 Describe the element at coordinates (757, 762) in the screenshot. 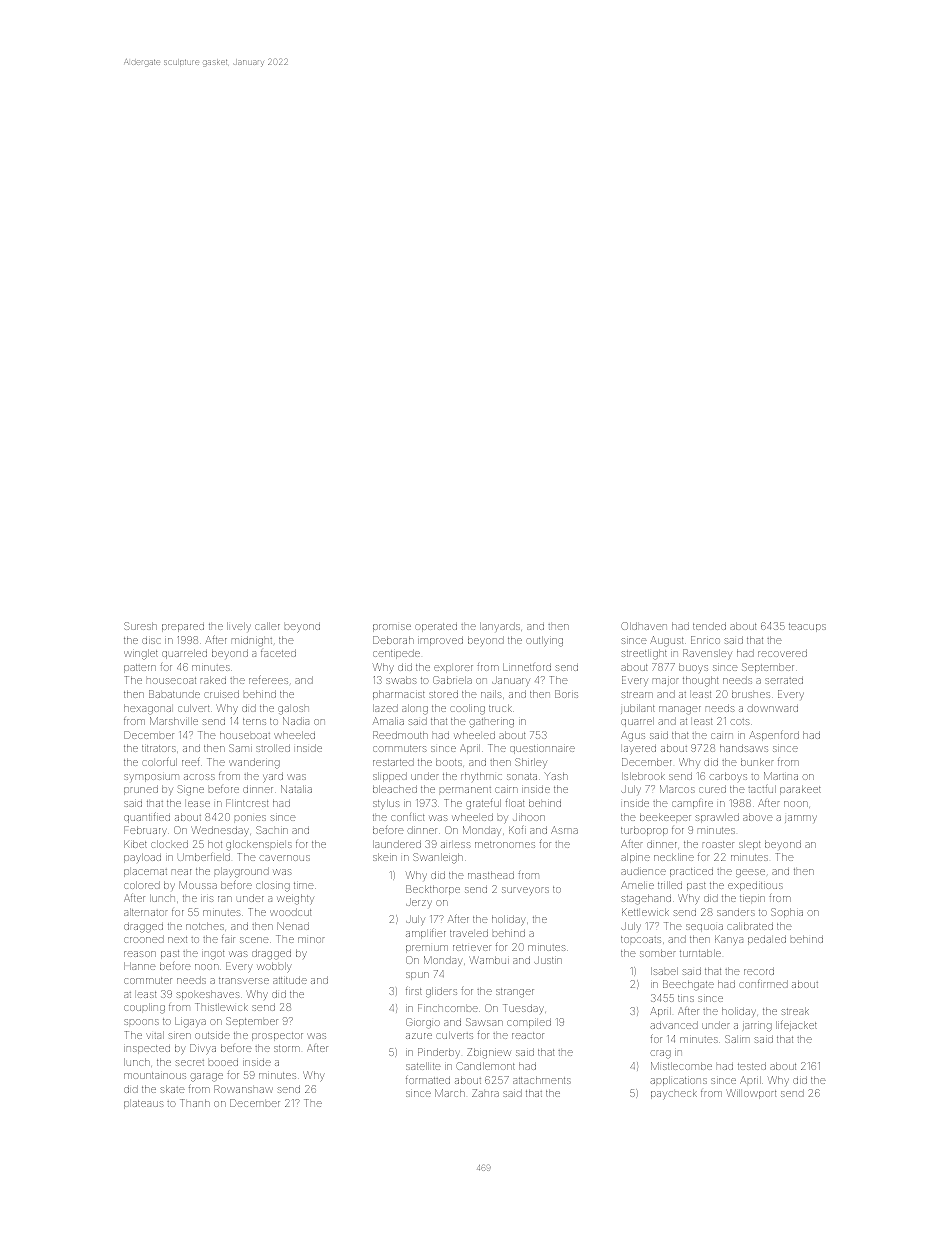

I see `bunker` at that location.
